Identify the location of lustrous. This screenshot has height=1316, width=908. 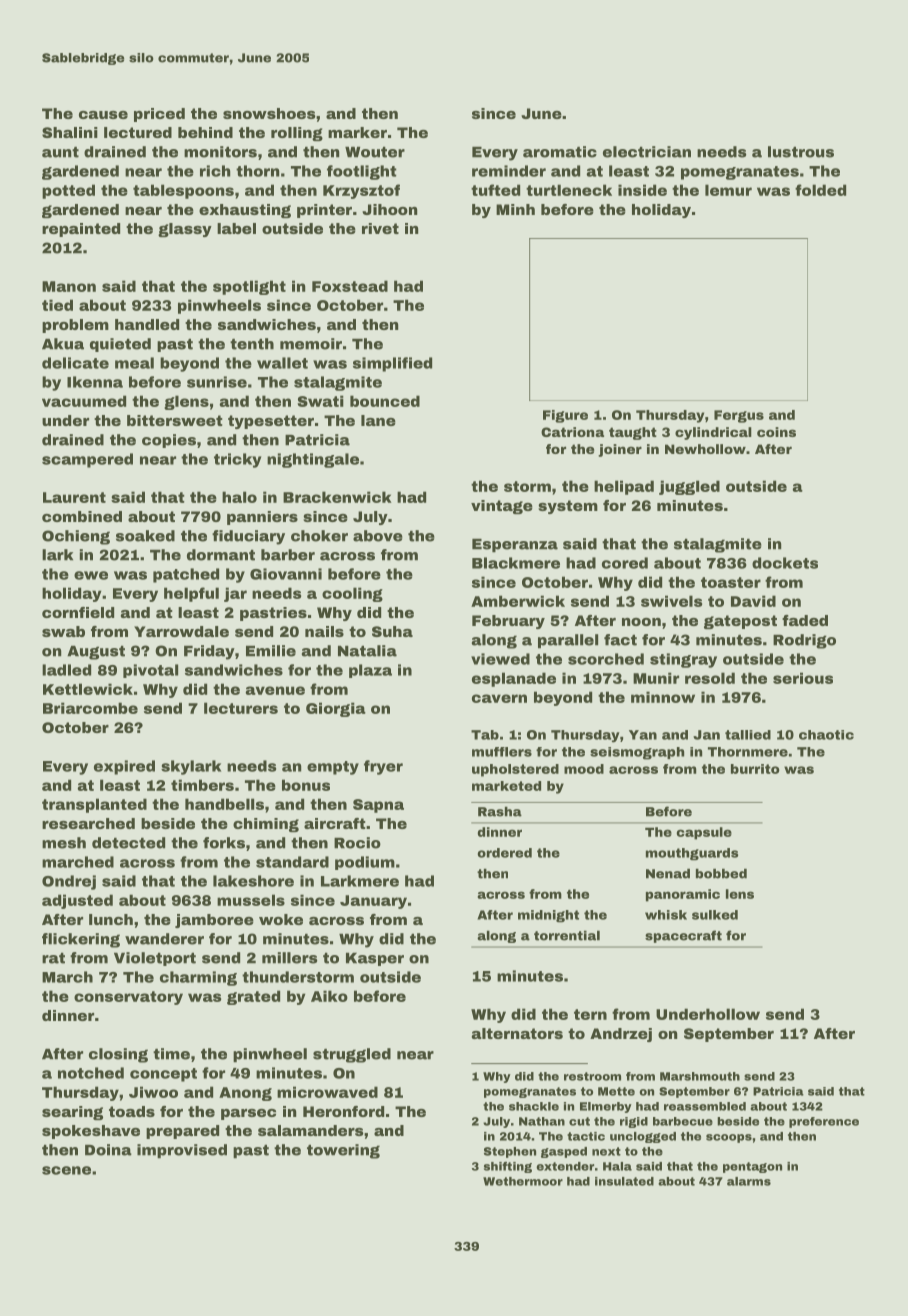
(801, 152).
